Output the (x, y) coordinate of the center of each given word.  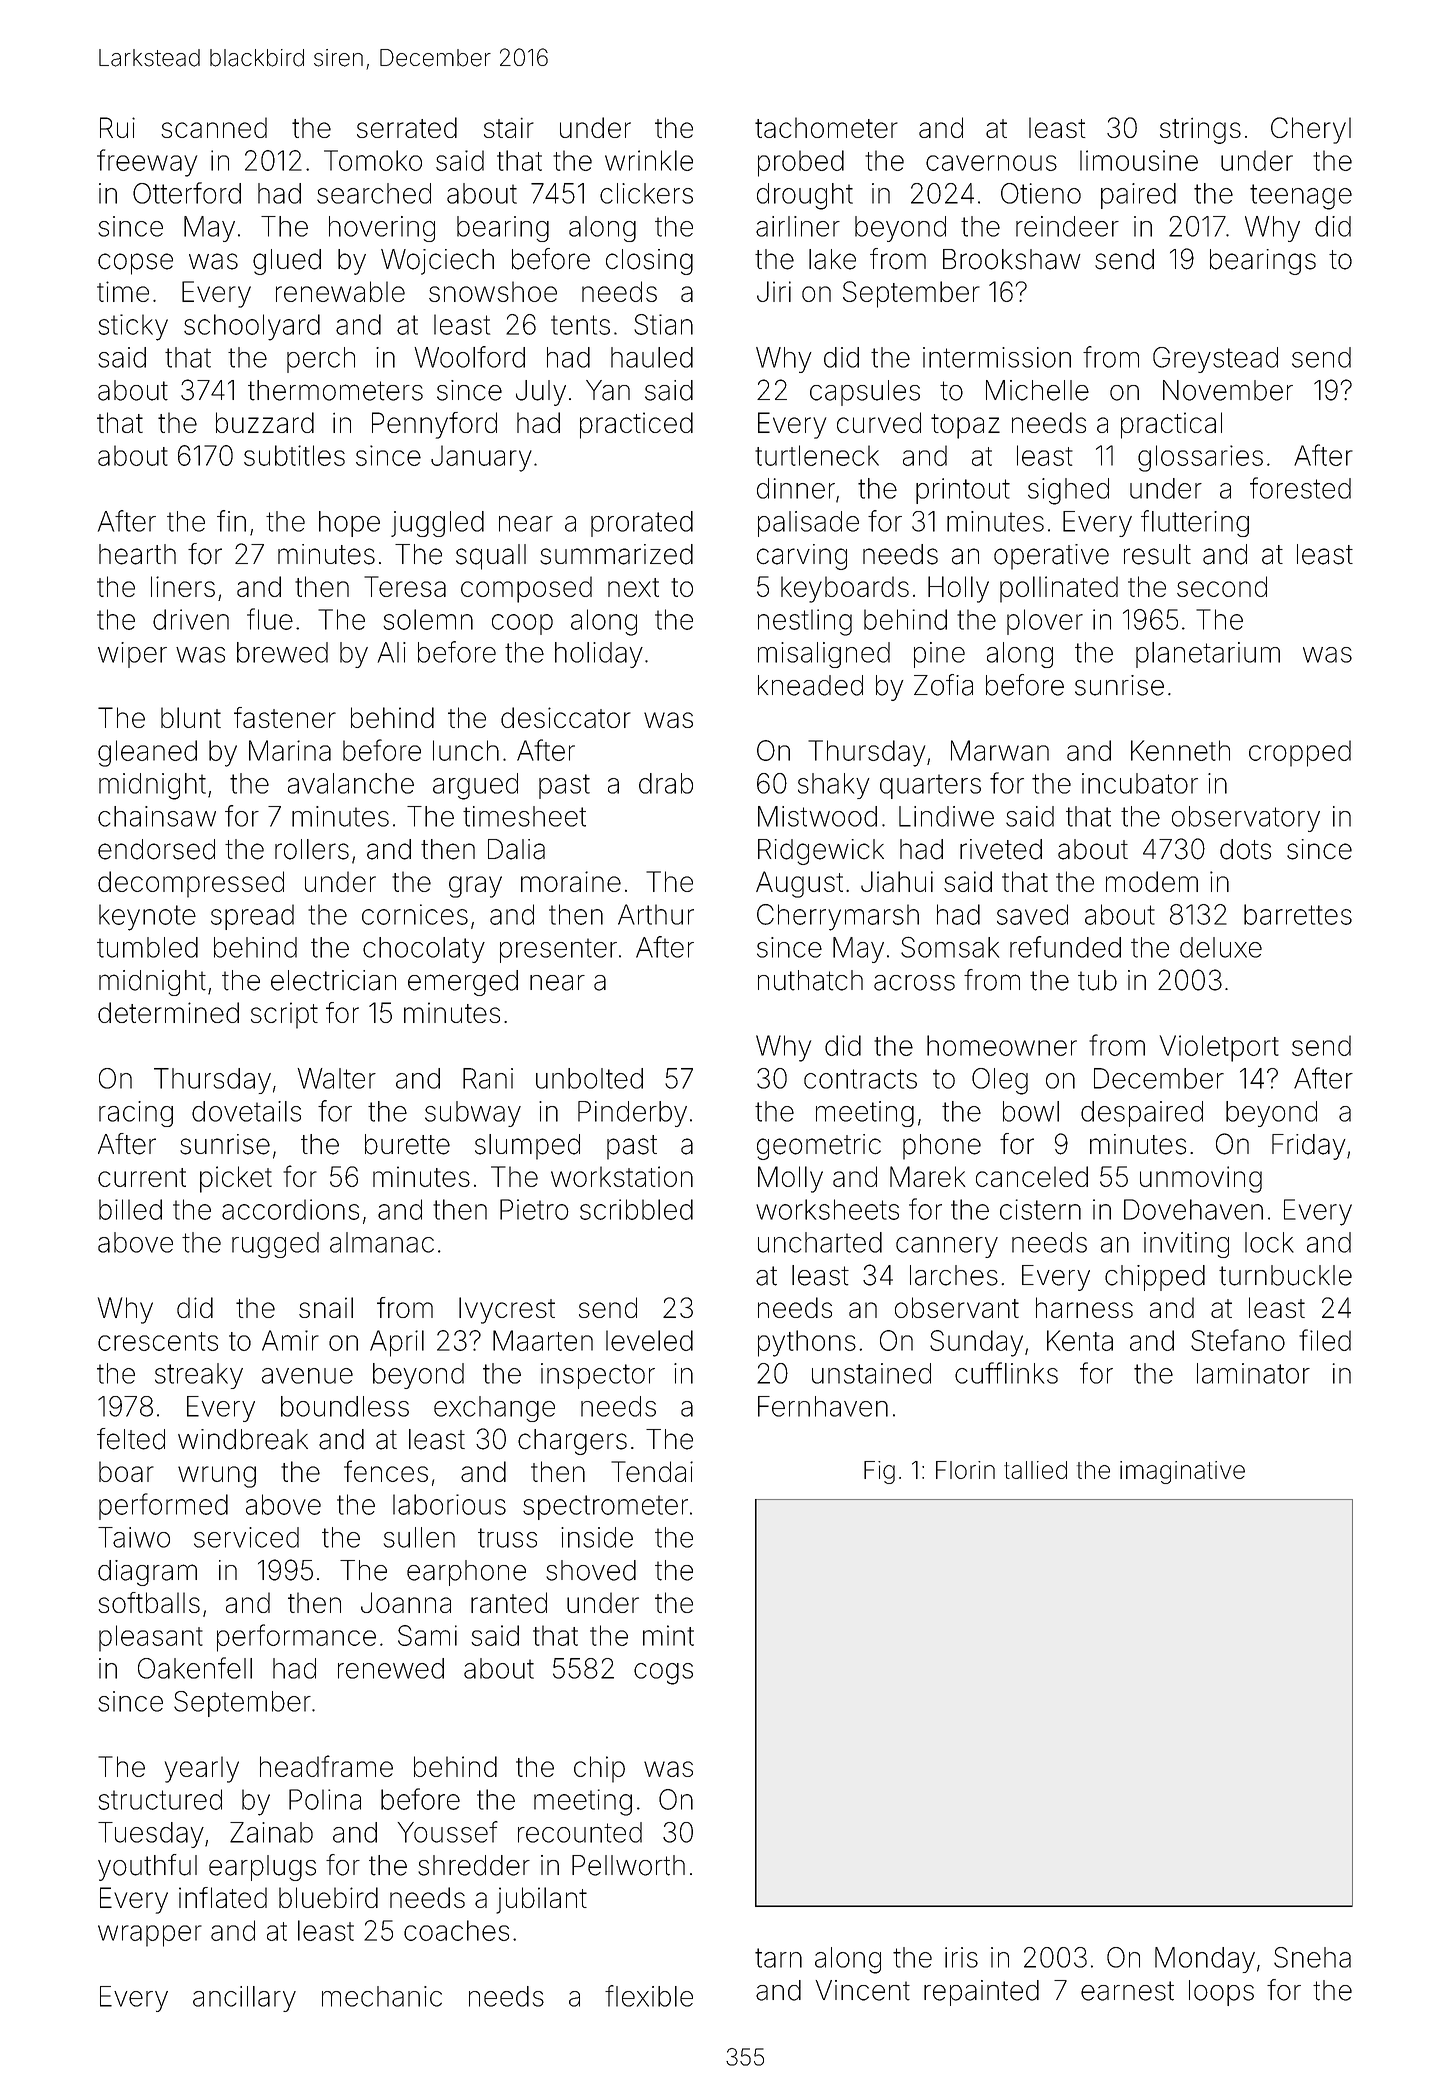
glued (287, 262)
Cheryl (1311, 130)
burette (407, 1144)
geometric (819, 1147)
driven (191, 619)
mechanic (382, 1996)
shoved (591, 1570)
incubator (1140, 783)
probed (801, 163)
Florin (965, 1470)
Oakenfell (195, 1668)
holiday (599, 655)
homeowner (1002, 1045)
